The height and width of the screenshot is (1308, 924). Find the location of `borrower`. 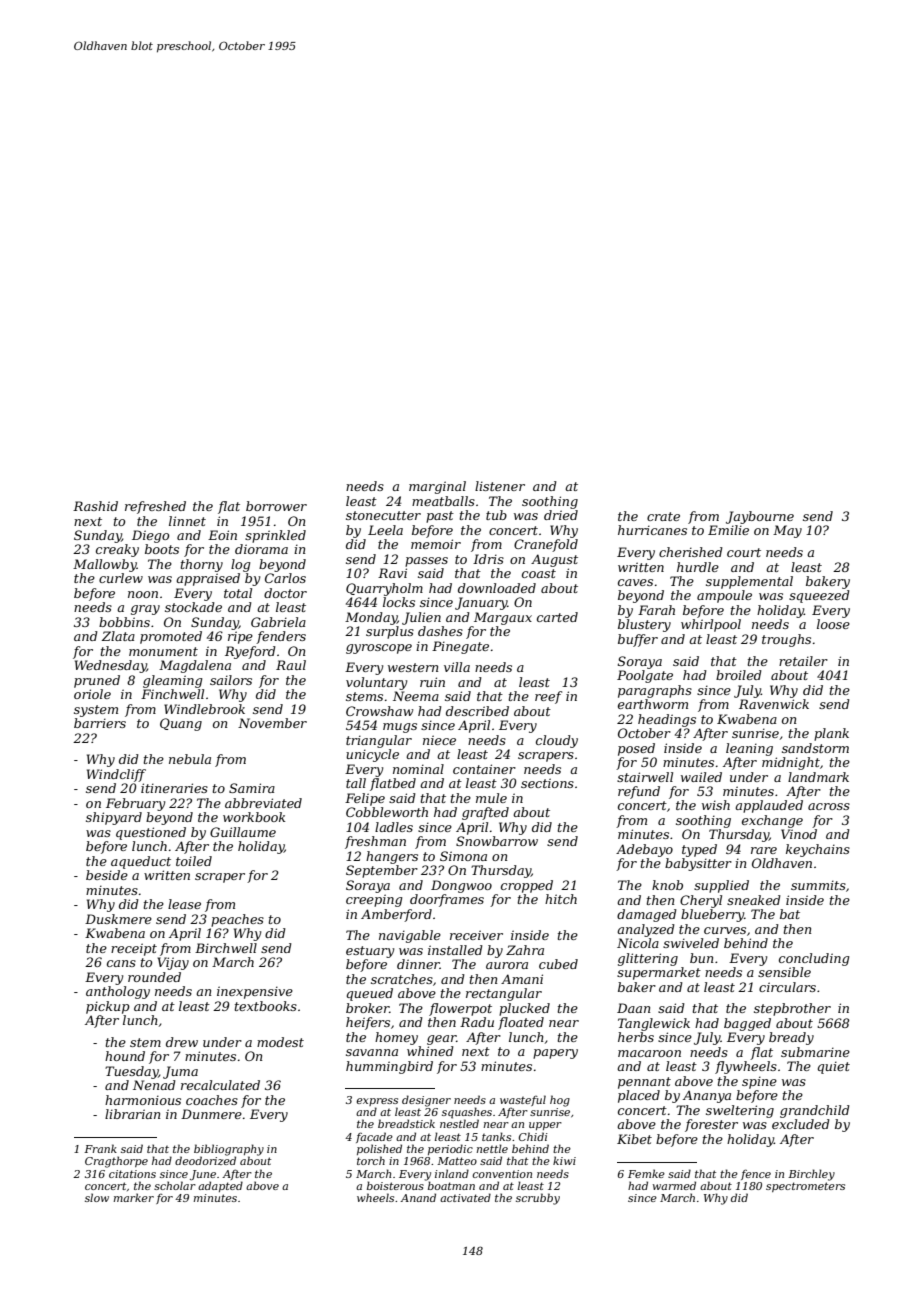

borrower is located at coordinates (276, 506).
